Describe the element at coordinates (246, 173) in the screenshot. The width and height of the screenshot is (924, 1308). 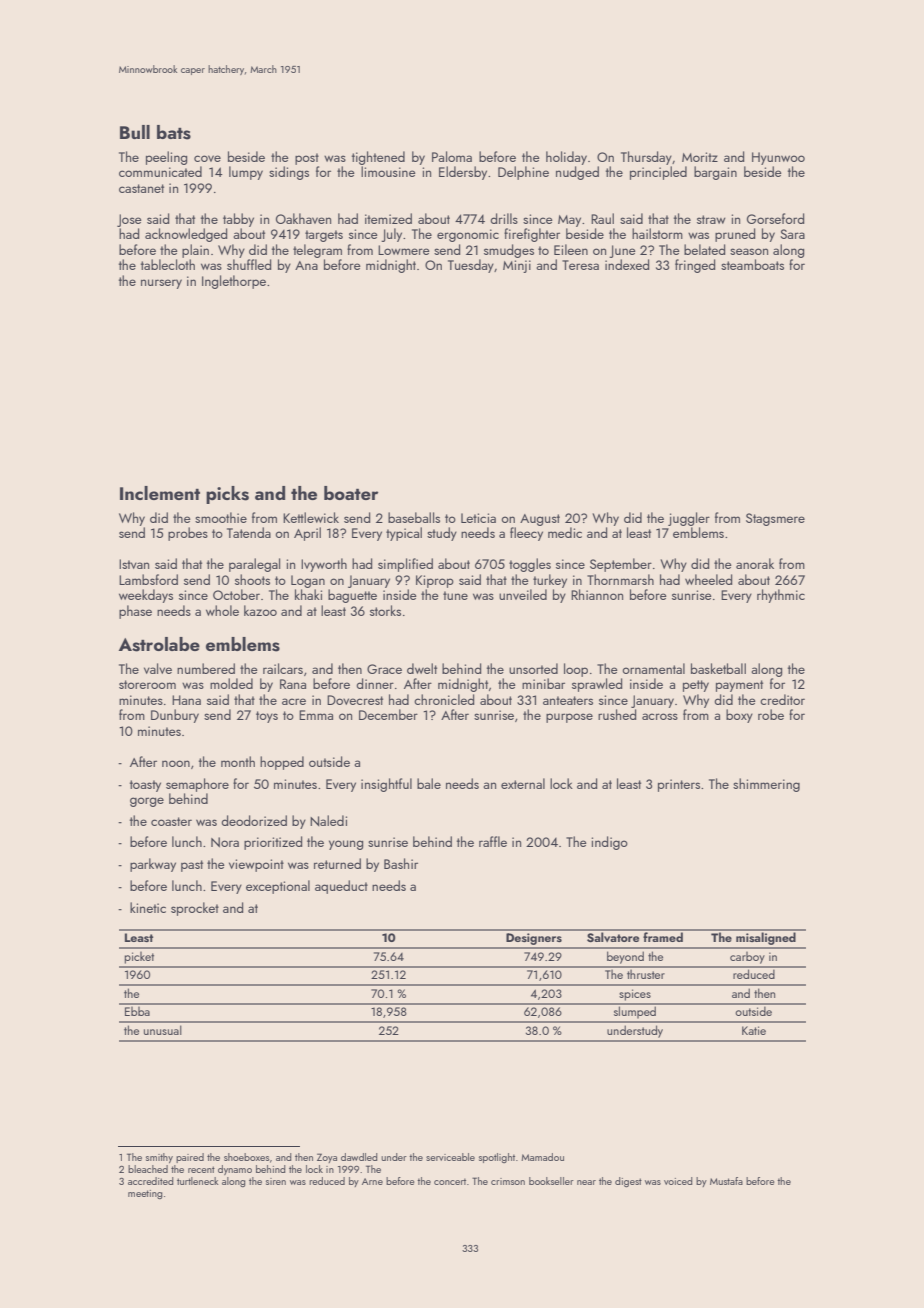
I see `lumpy` at that location.
